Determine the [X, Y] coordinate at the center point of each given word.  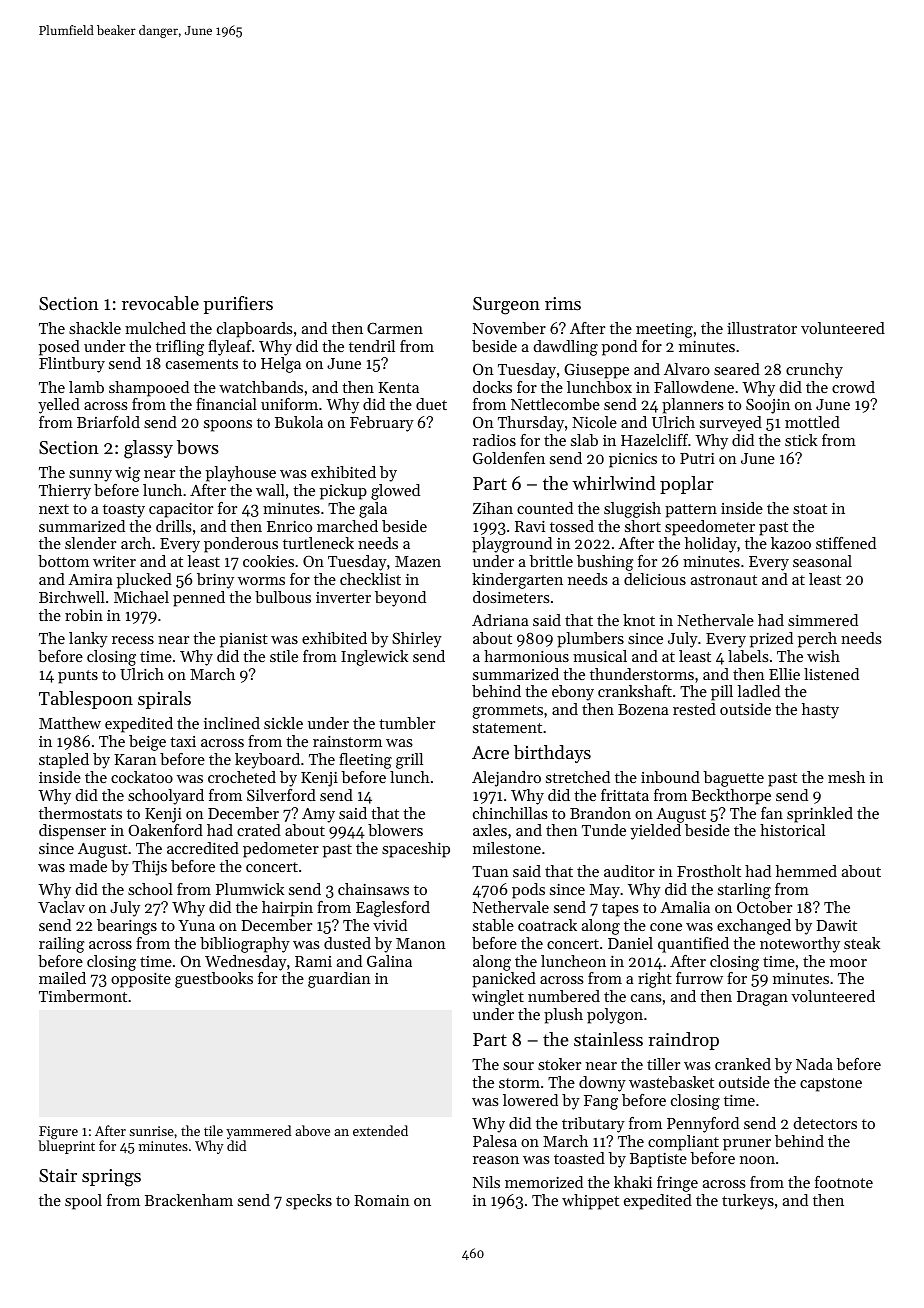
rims [563, 303]
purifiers [238, 305]
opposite [141, 980]
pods [528, 891]
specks [309, 1202]
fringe [677, 1184]
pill [722, 693]
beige [147, 743]
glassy [148, 449]
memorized [544, 1182]
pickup [343, 492]
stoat [810, 509]
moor [848, 963]
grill [409, 761]
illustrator [762, 328]
